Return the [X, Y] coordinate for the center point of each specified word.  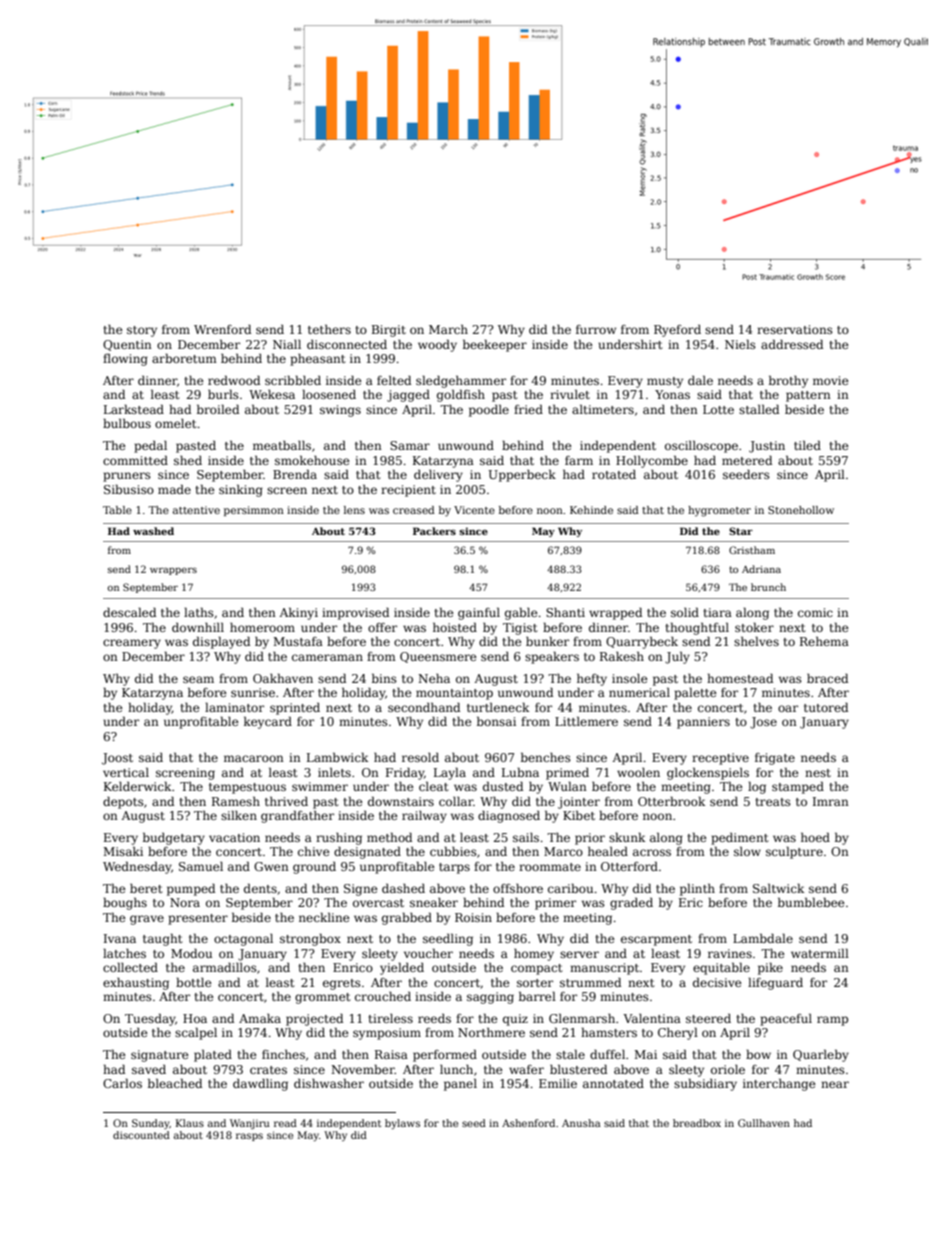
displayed [221, 642]
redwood [234, 380]
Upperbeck [522, 475]
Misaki [123, 851]
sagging [490, 998]
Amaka [260, 1018]
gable [521, 613]
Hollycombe [652, 461]
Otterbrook [672, 801]
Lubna [520, 772]
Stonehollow [801, 510]
